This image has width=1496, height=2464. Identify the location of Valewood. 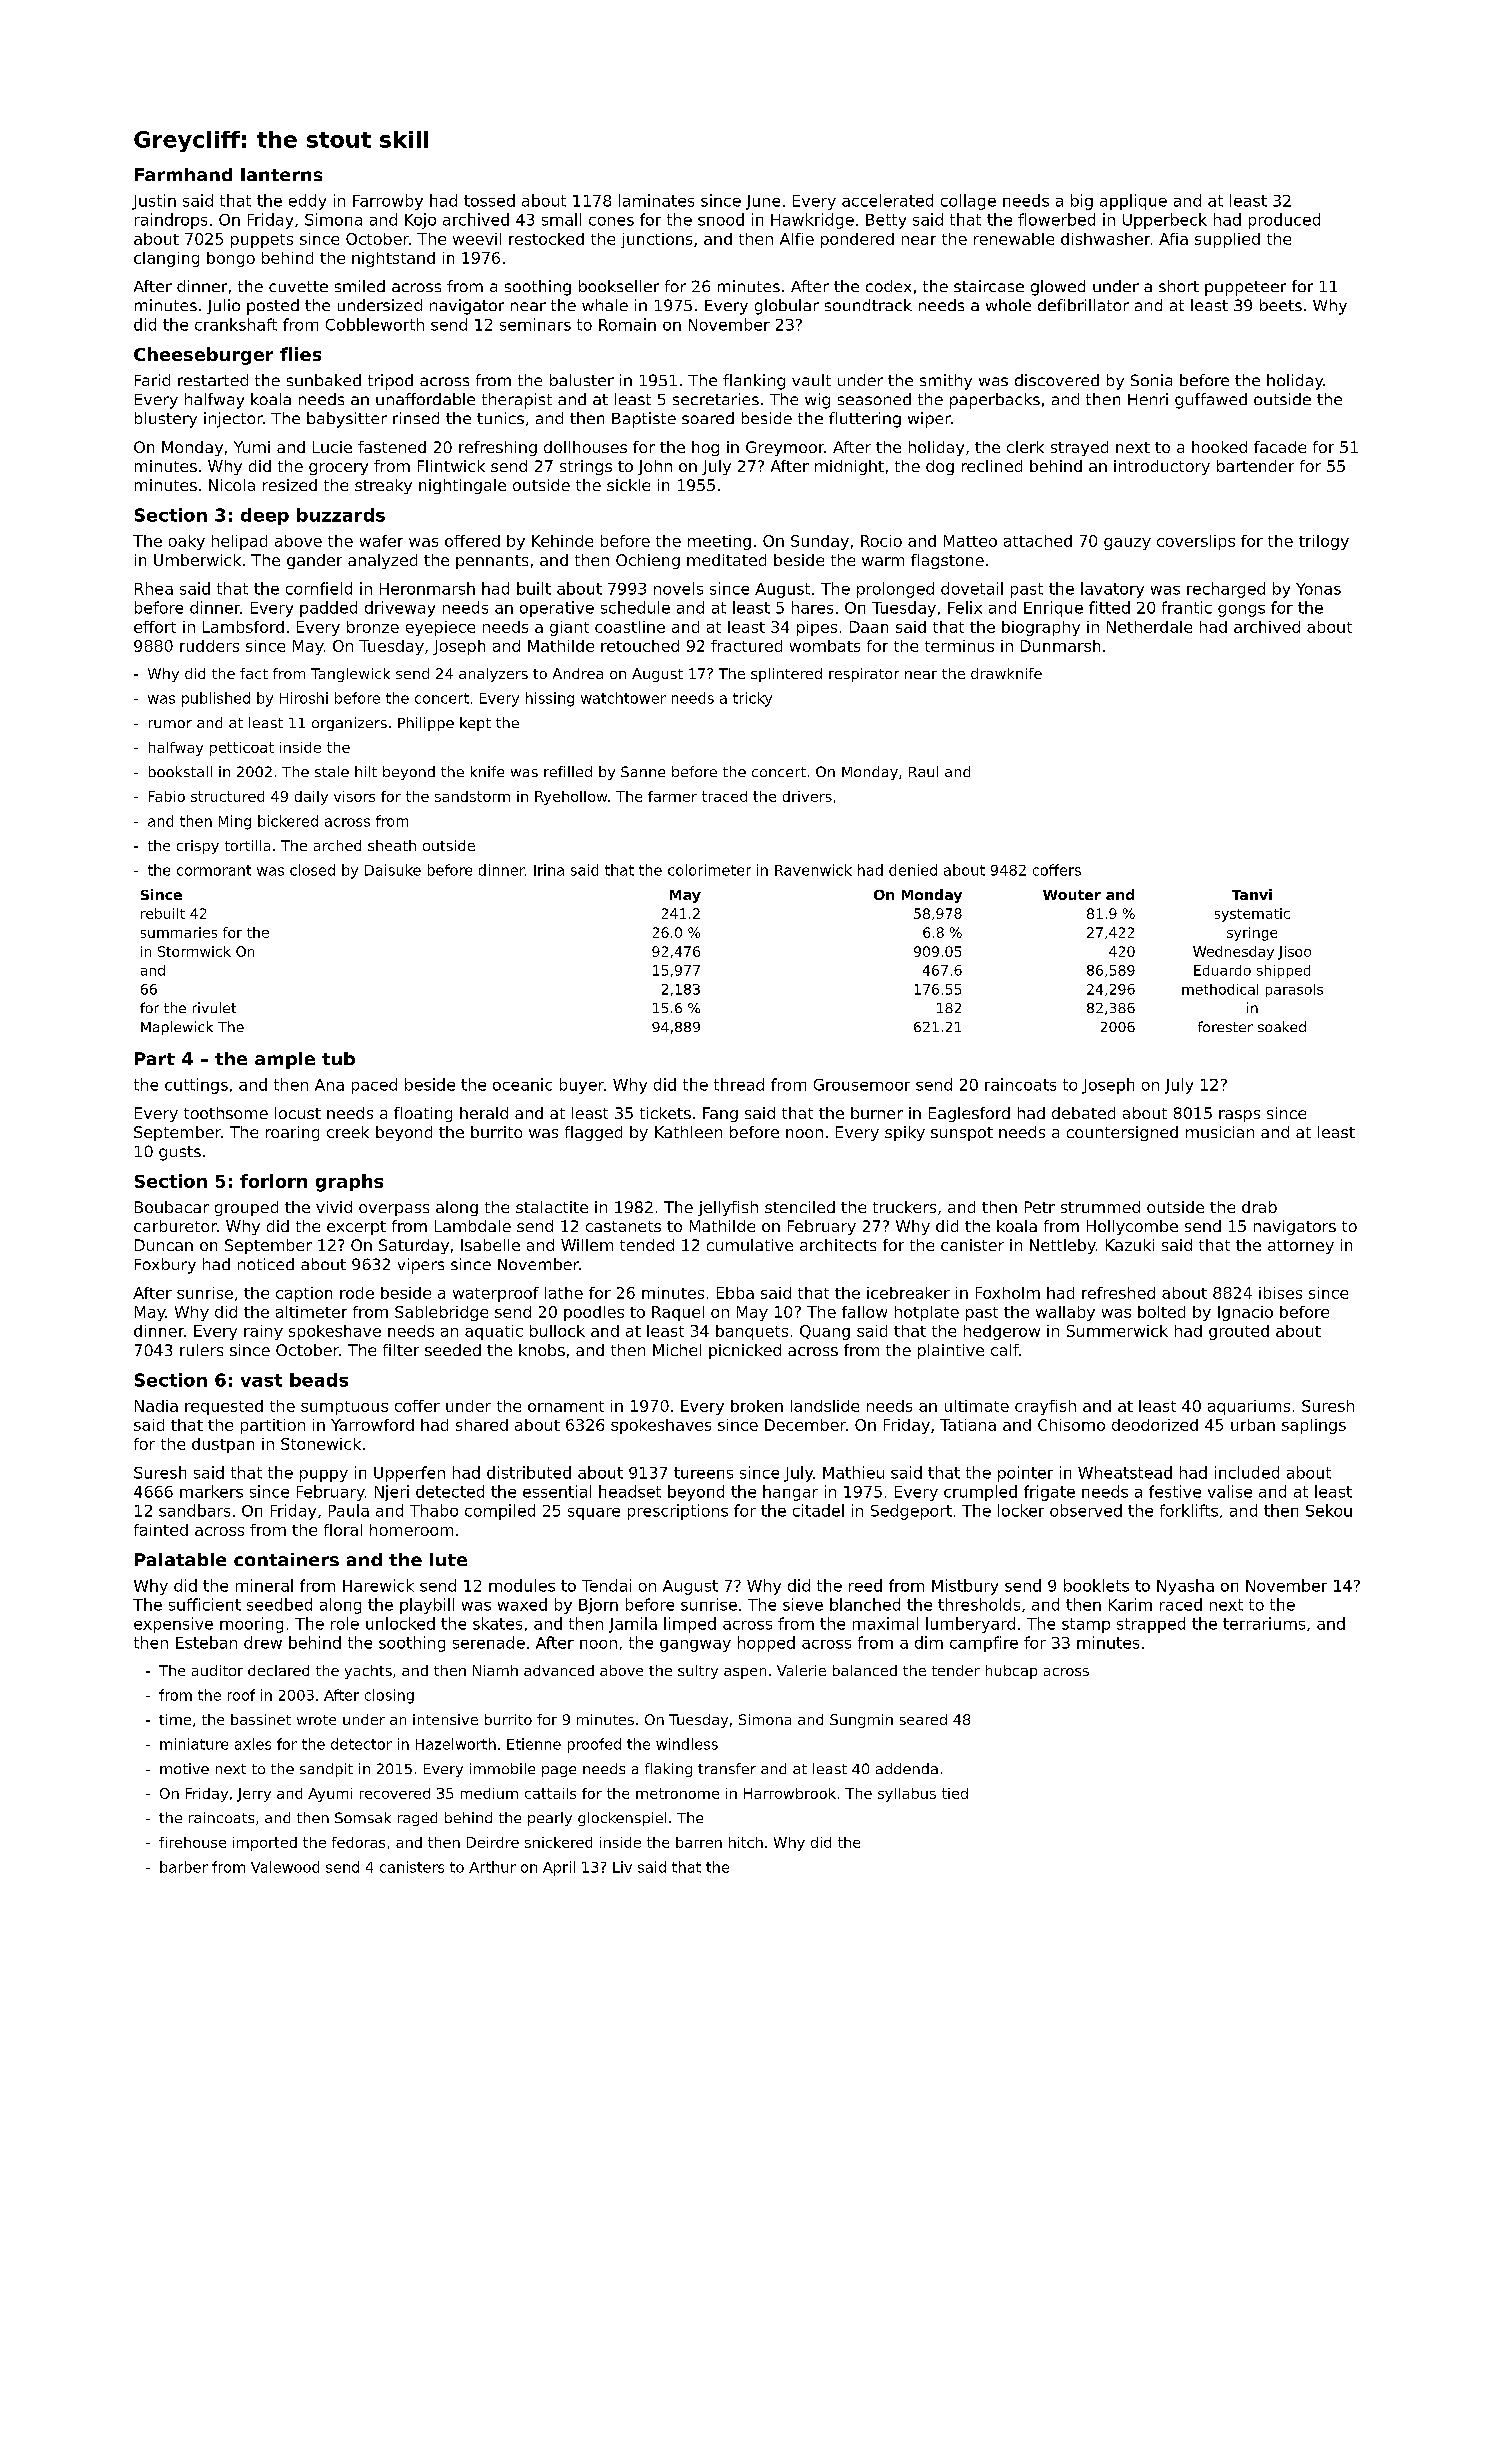
(285, 1867).
